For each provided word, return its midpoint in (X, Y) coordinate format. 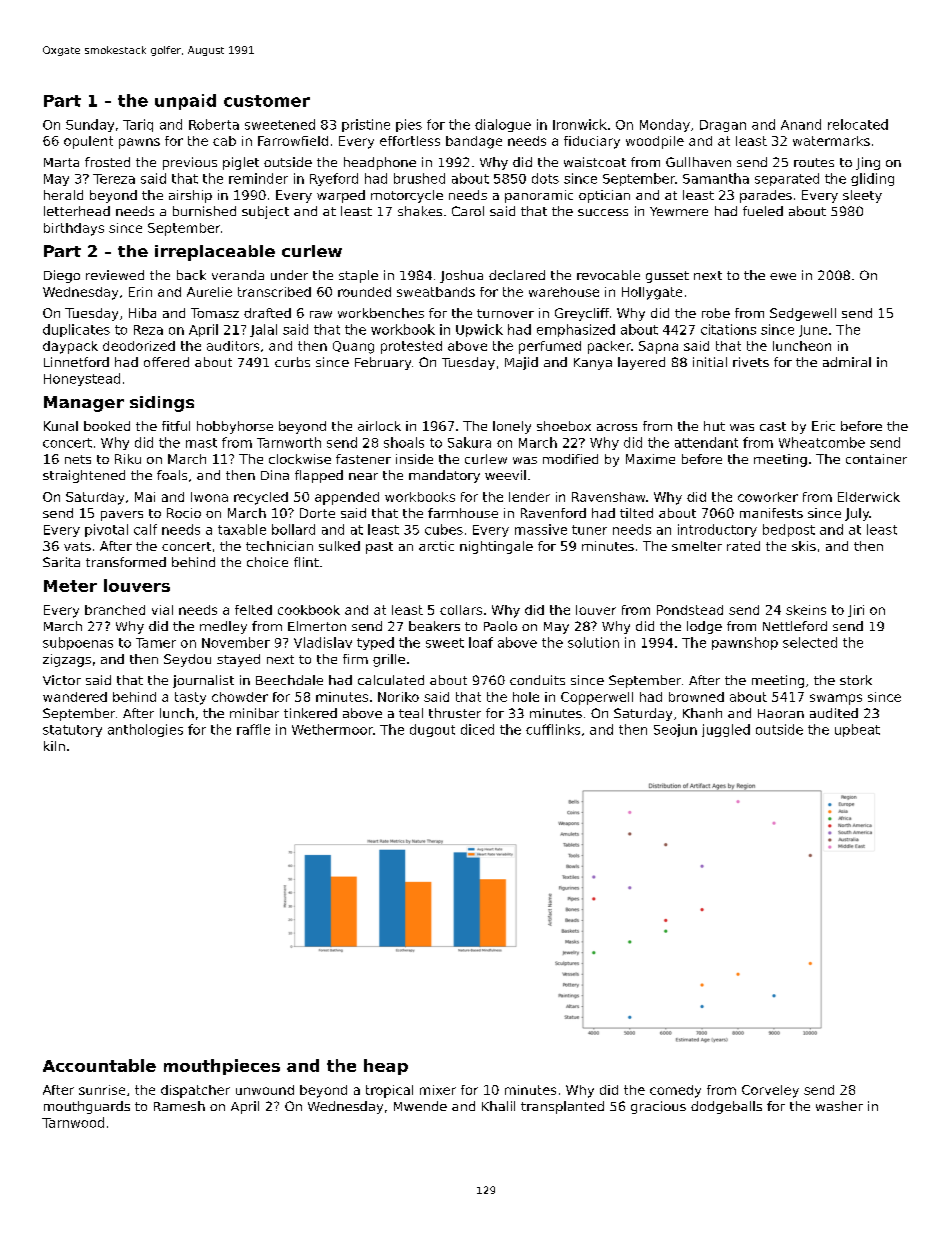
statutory (72, 731)
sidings (162, 404)
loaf (481, 642)
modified (570, 459)
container (876, 459)
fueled (763, 211)
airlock (379, 426)
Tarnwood (73, 1122)
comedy (675, 1091)
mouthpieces (222, 1067)
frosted (107, 162)
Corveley (770, 1091)
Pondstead (690, 610)
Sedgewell (803, 314)
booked (107, 426)
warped (341, 196)
